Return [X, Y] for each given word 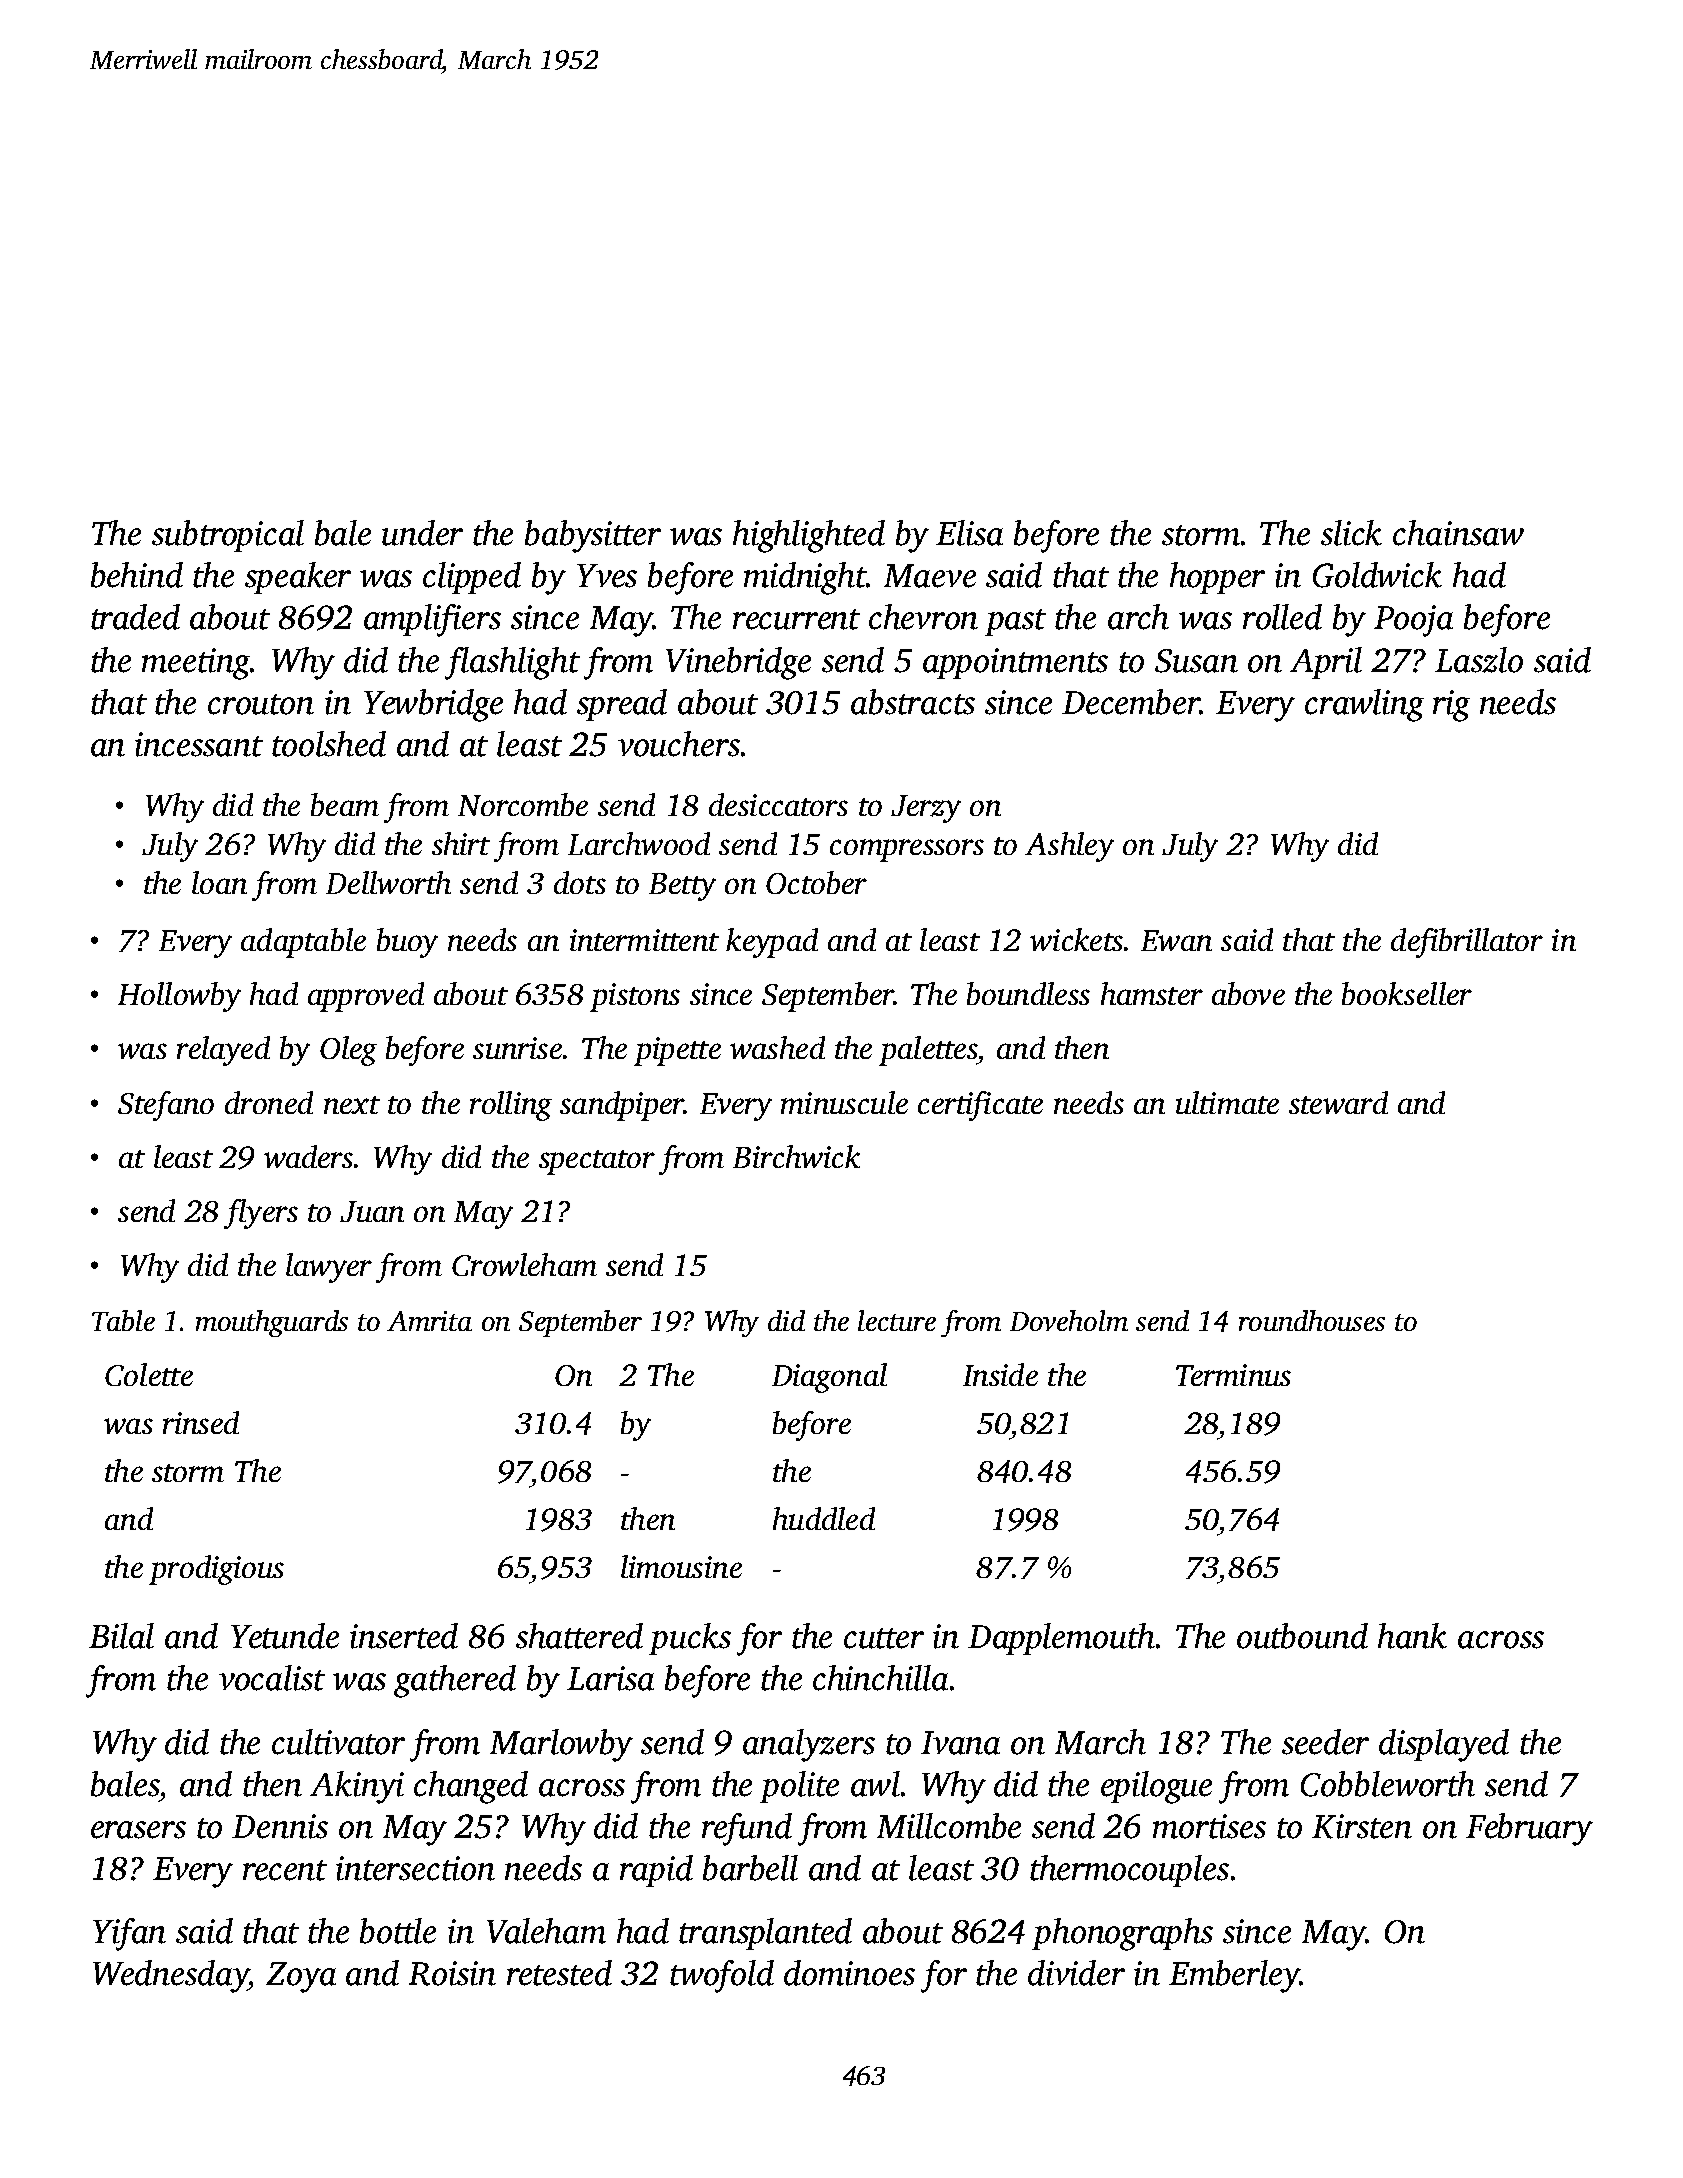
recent [285, 1870]
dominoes [849, 1973]
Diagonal [829, 1378]
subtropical [228, 536]
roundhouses [1312, 1320]
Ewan [1176, 940]
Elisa [969, 533]
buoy [407, 943]
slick [1351, 533]
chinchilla [880, 1678]
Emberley [1234, 1976]
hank [1412, 1636]
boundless [1028, 993]
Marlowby [561, 1745]
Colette [149, 1374]
